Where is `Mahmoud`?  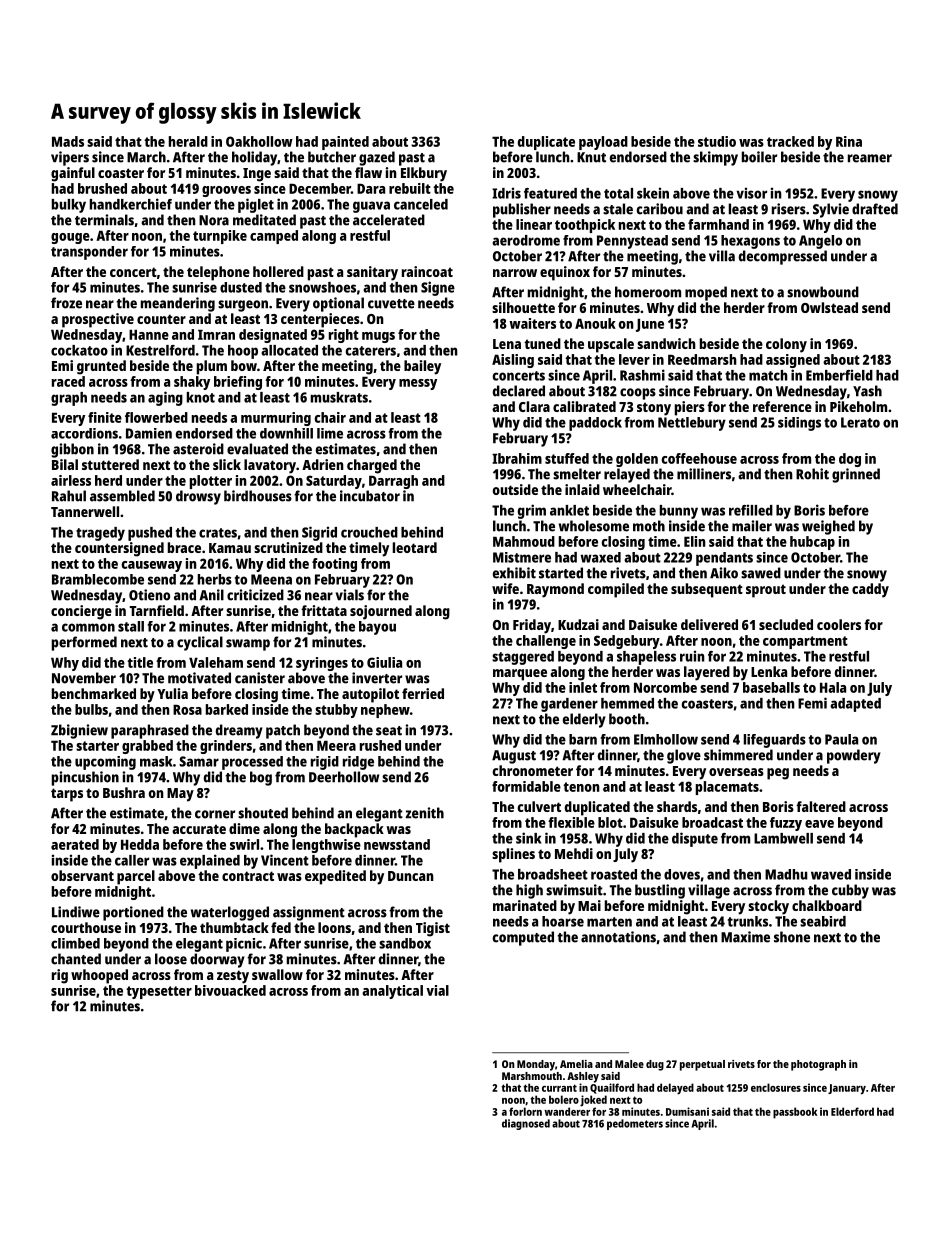 Mahmoud is located at coordinates (524, 541).
